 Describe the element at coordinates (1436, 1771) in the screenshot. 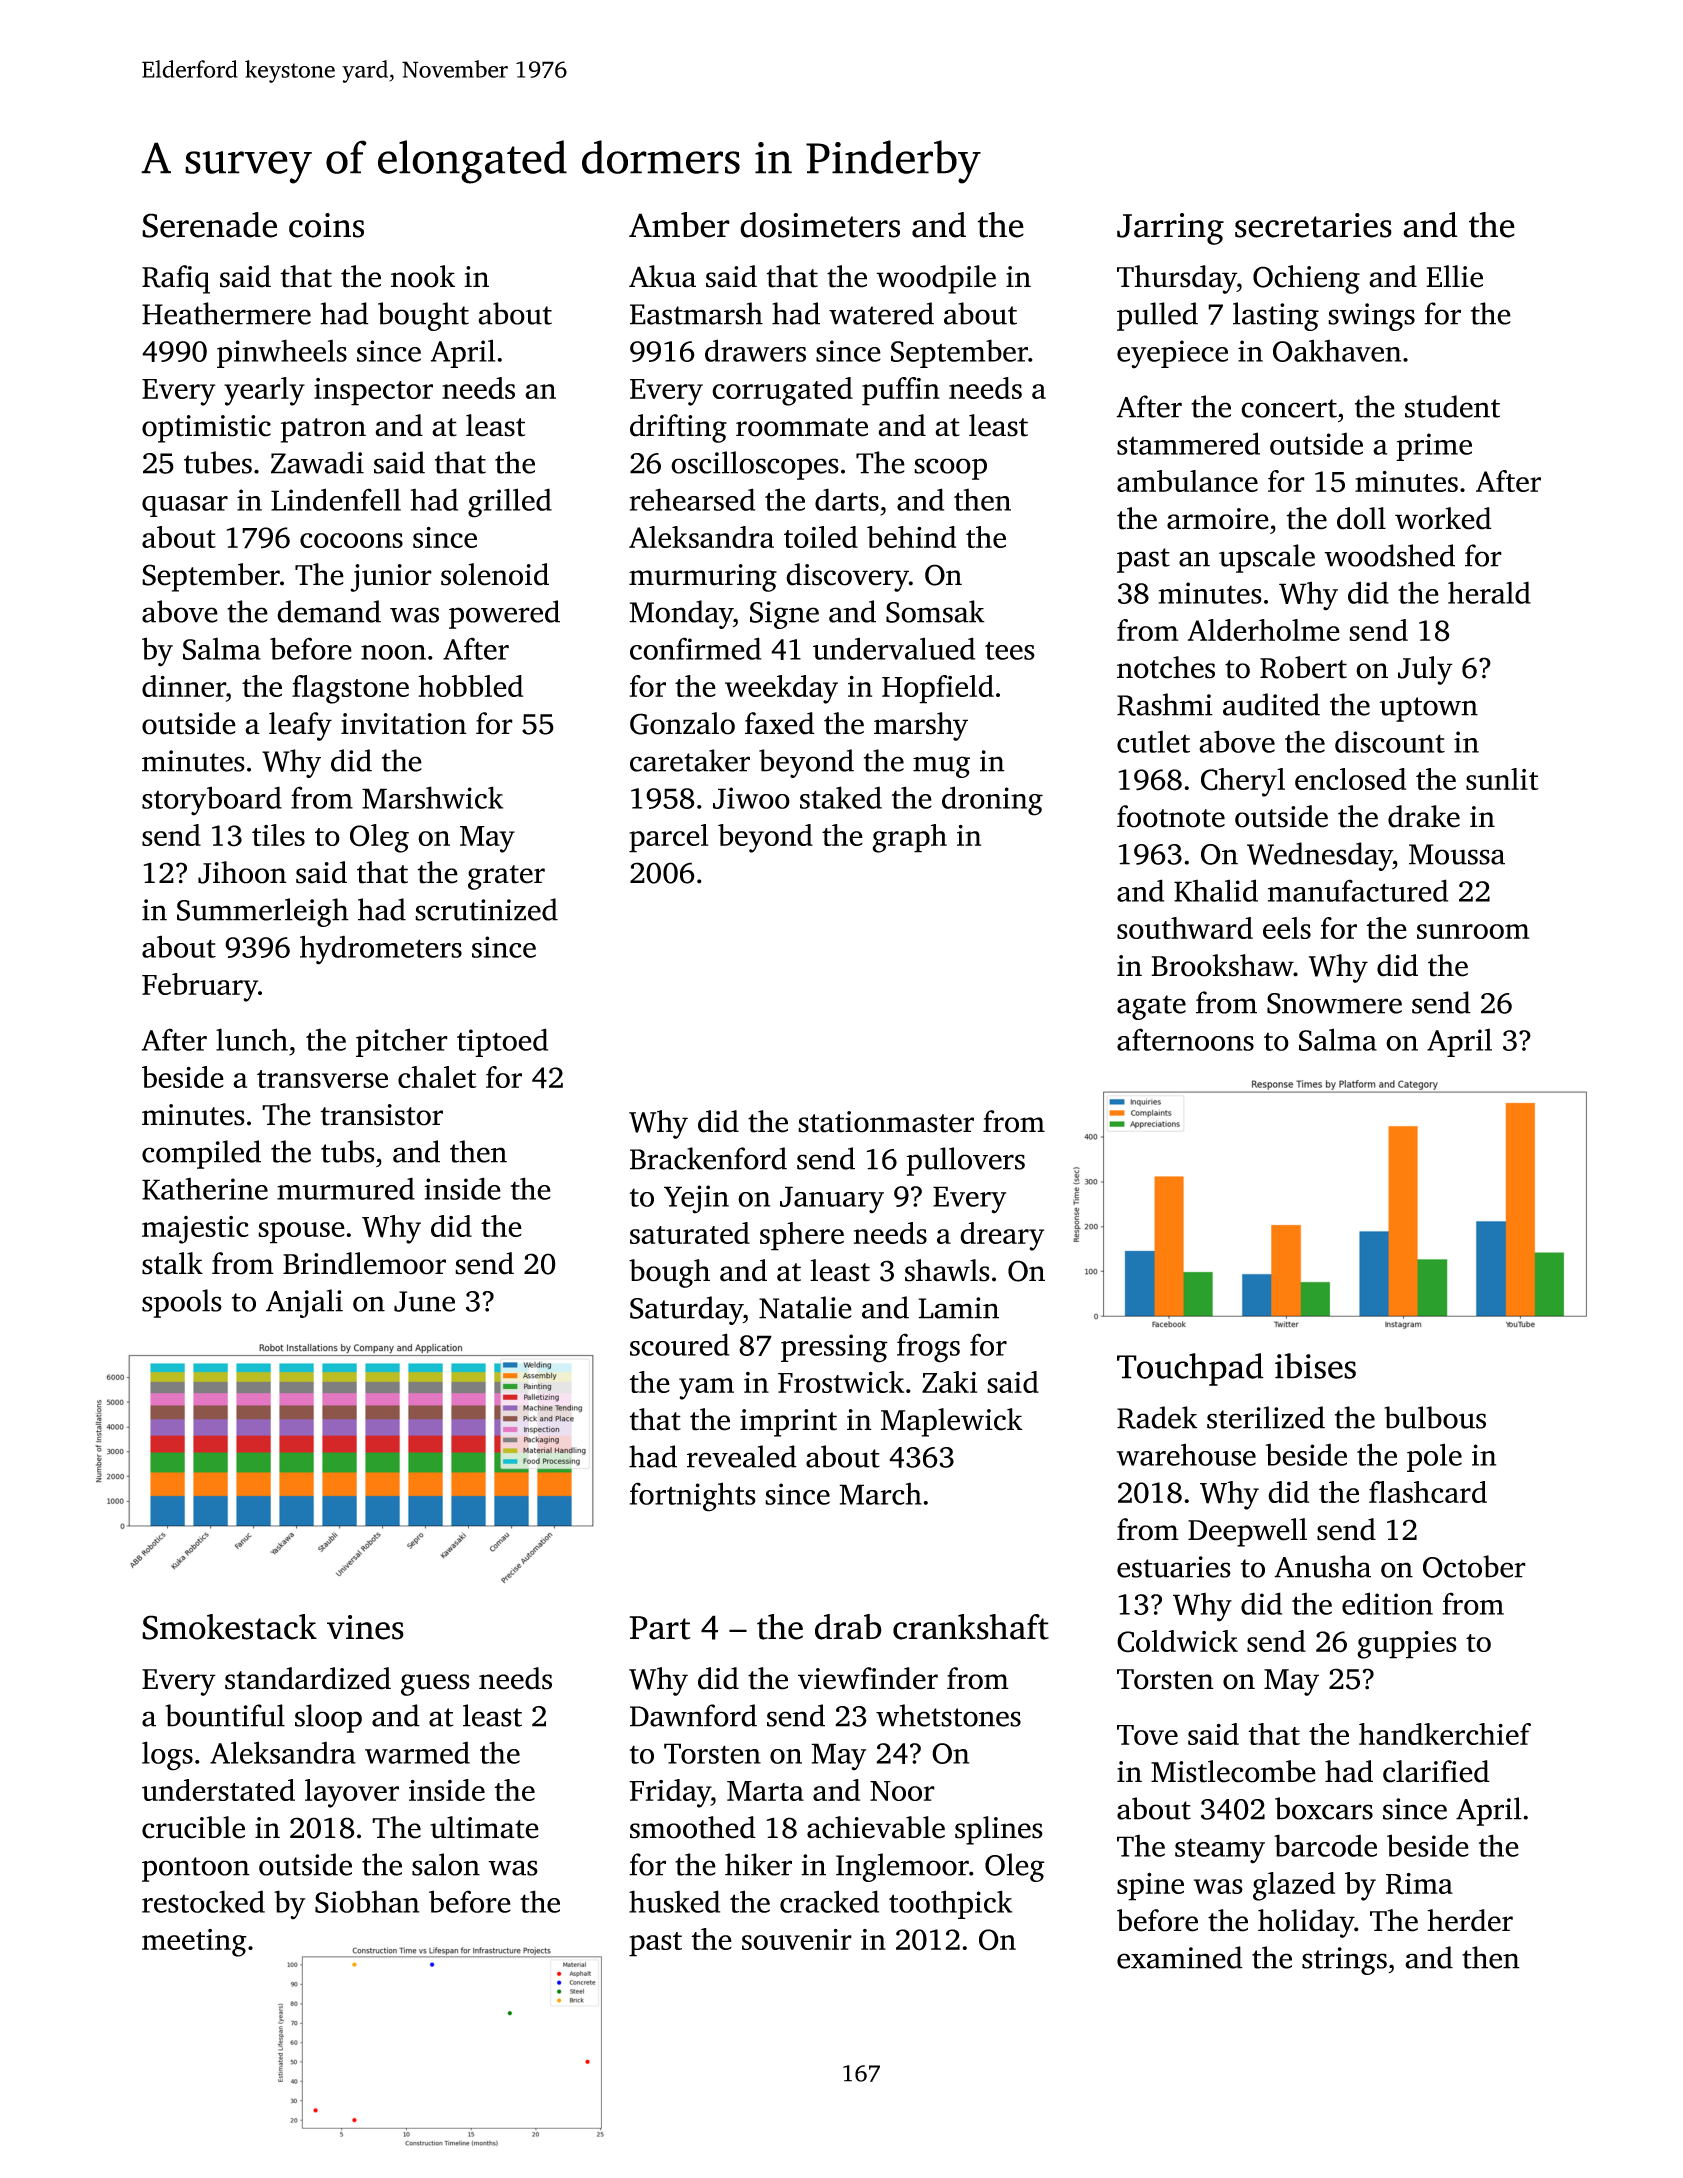

I see `clarified` at that location.
